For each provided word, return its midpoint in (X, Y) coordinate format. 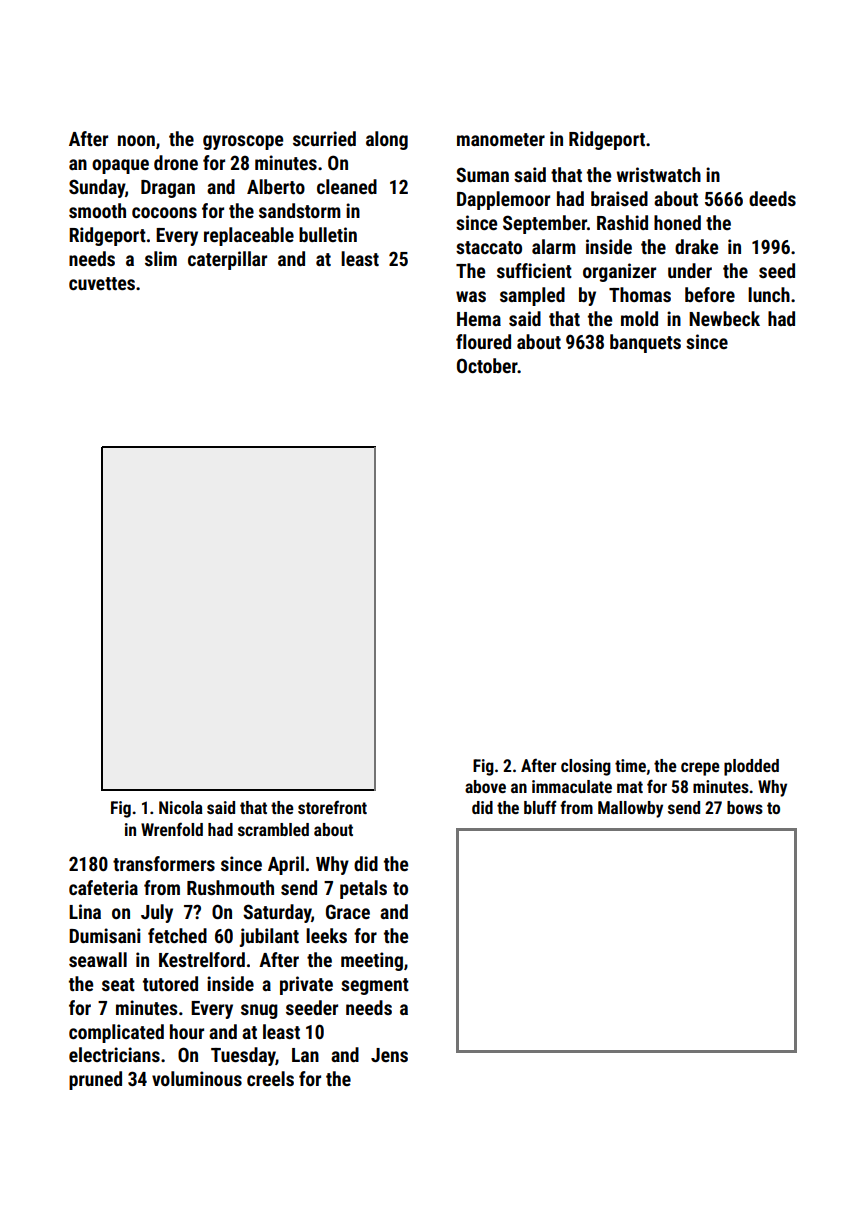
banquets (645, 343)
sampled (532, 296)
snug (259, 1011)
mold (639, 318)
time (630, 765)
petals (363, 889)
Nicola (181, 807)
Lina (85, 911)
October (487, 365)
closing (586, 767)
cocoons (164, 212)
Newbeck (724, 318)
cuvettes (102, 283)
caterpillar (227, 260)
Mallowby (630, 809)
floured (483, 341)
